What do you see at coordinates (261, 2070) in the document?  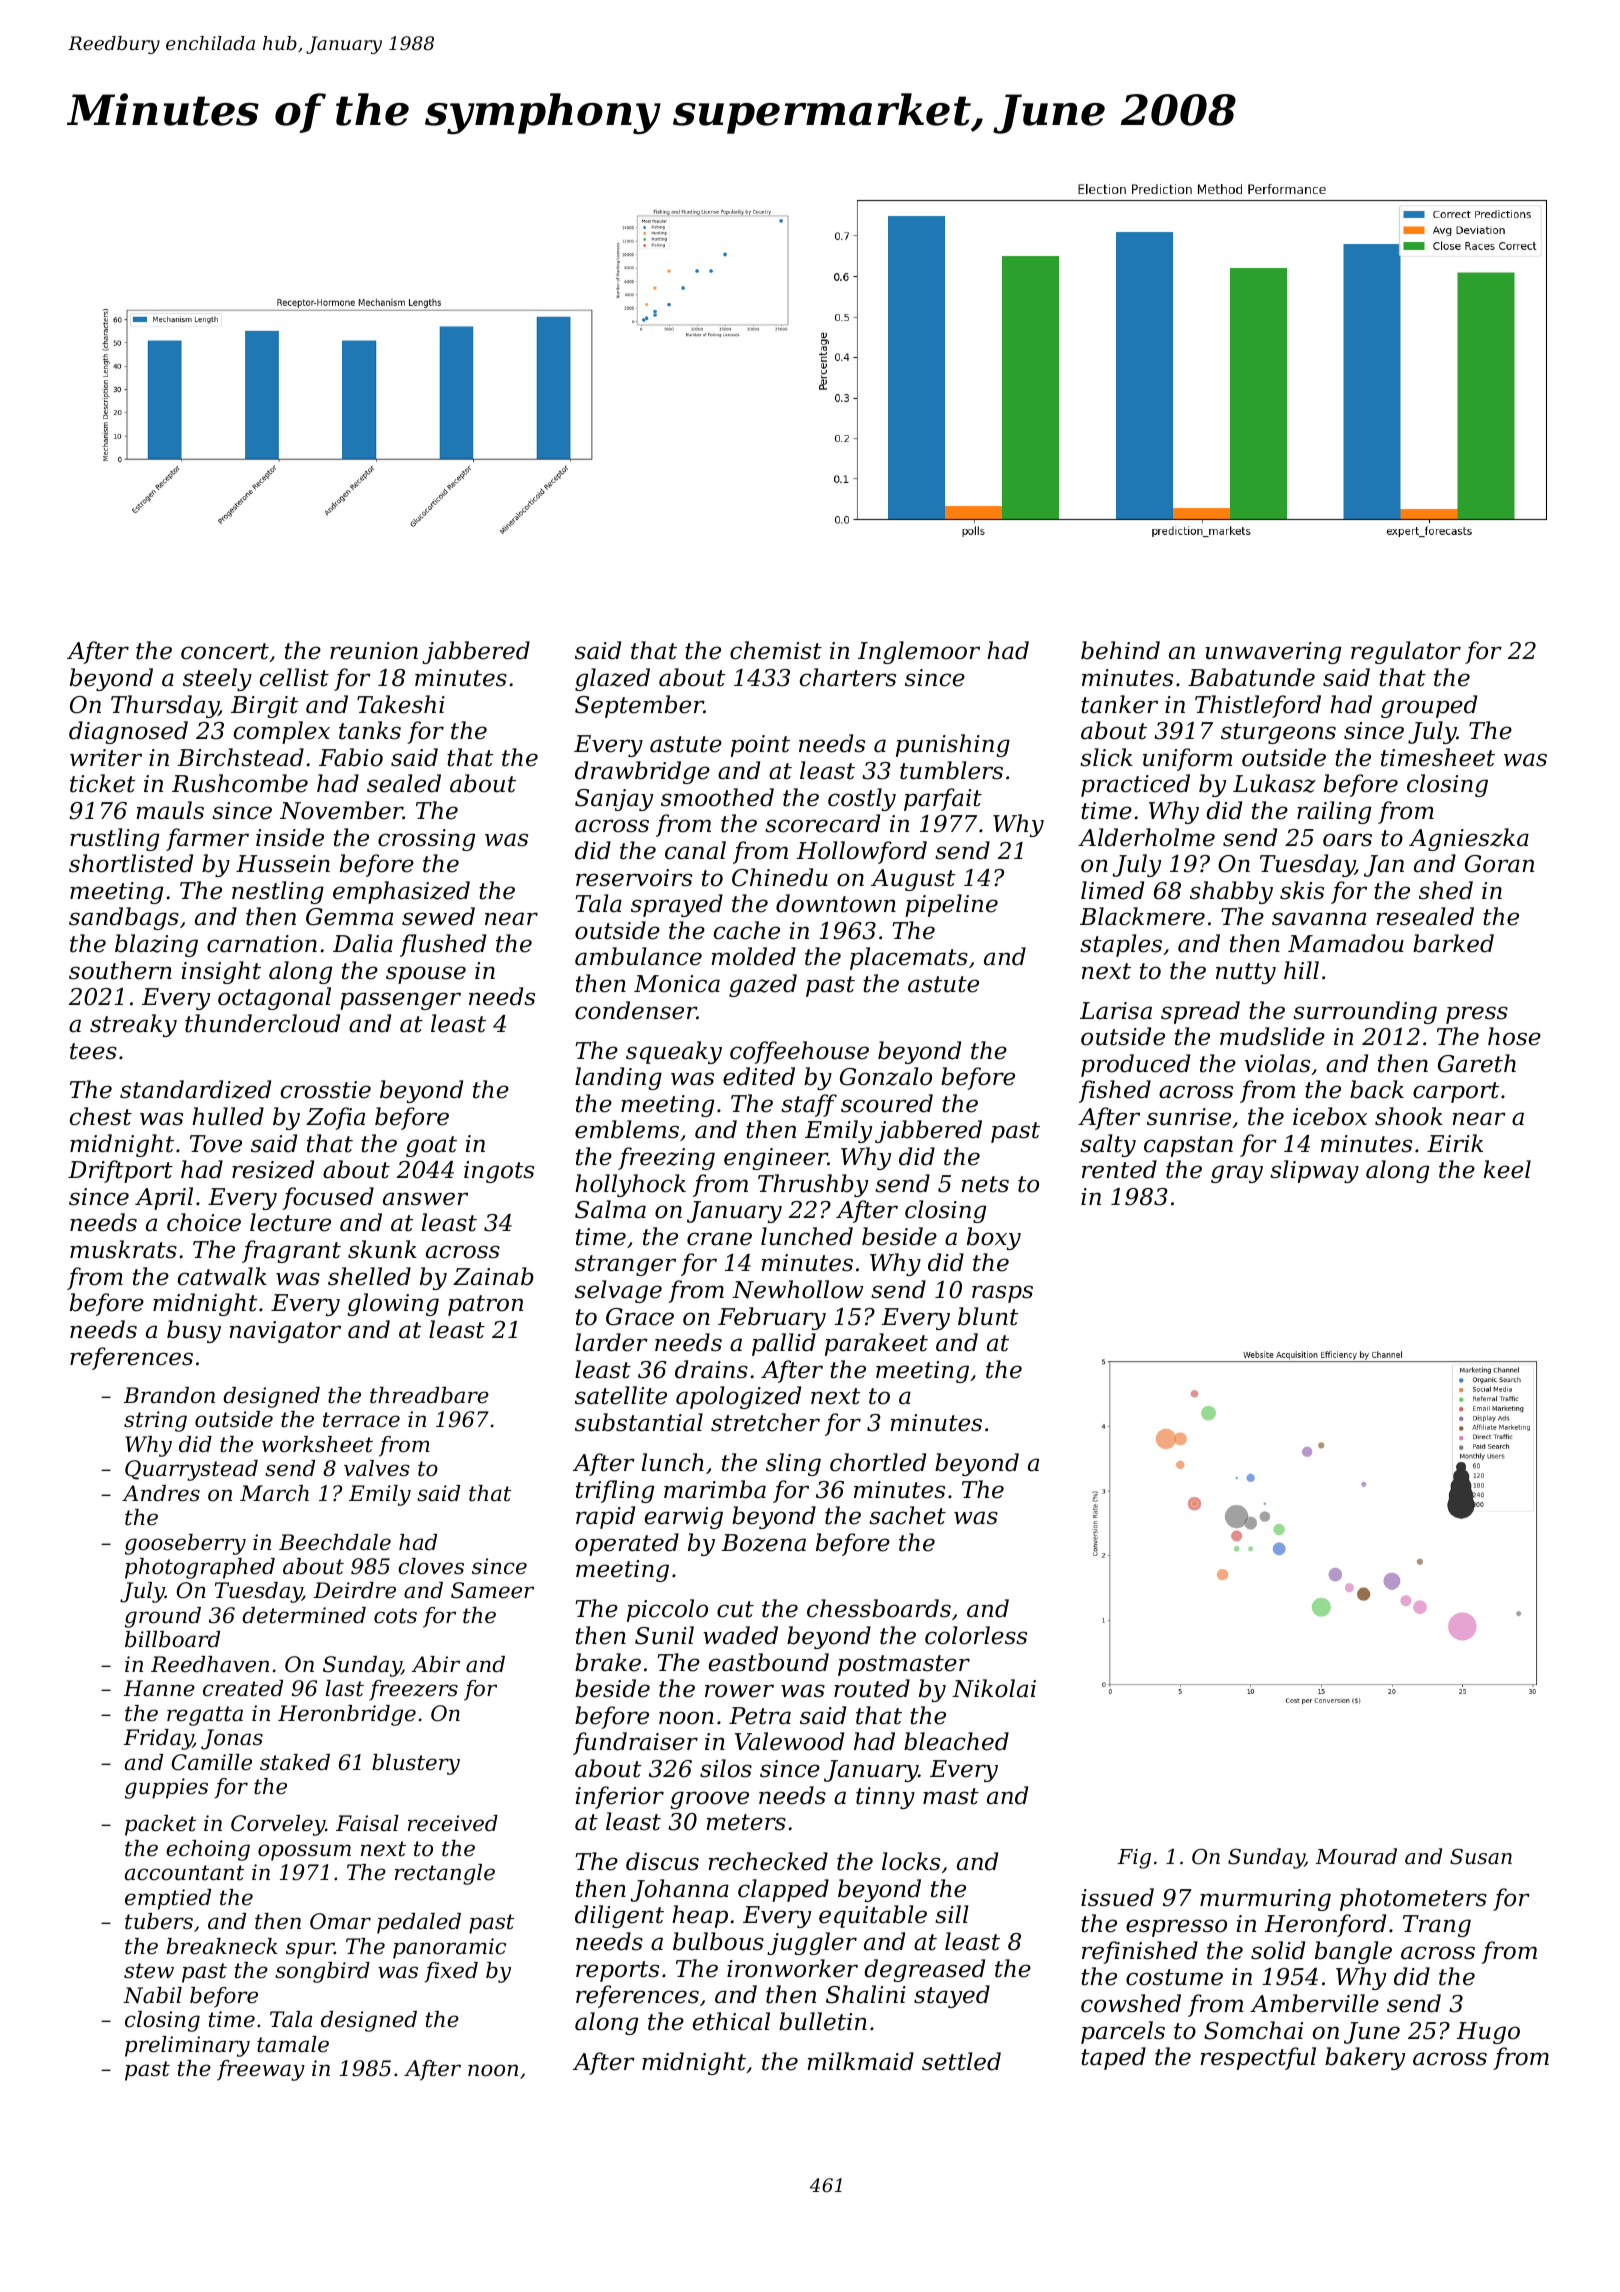 I see `freeway` at bounding box center [261, 2070].
